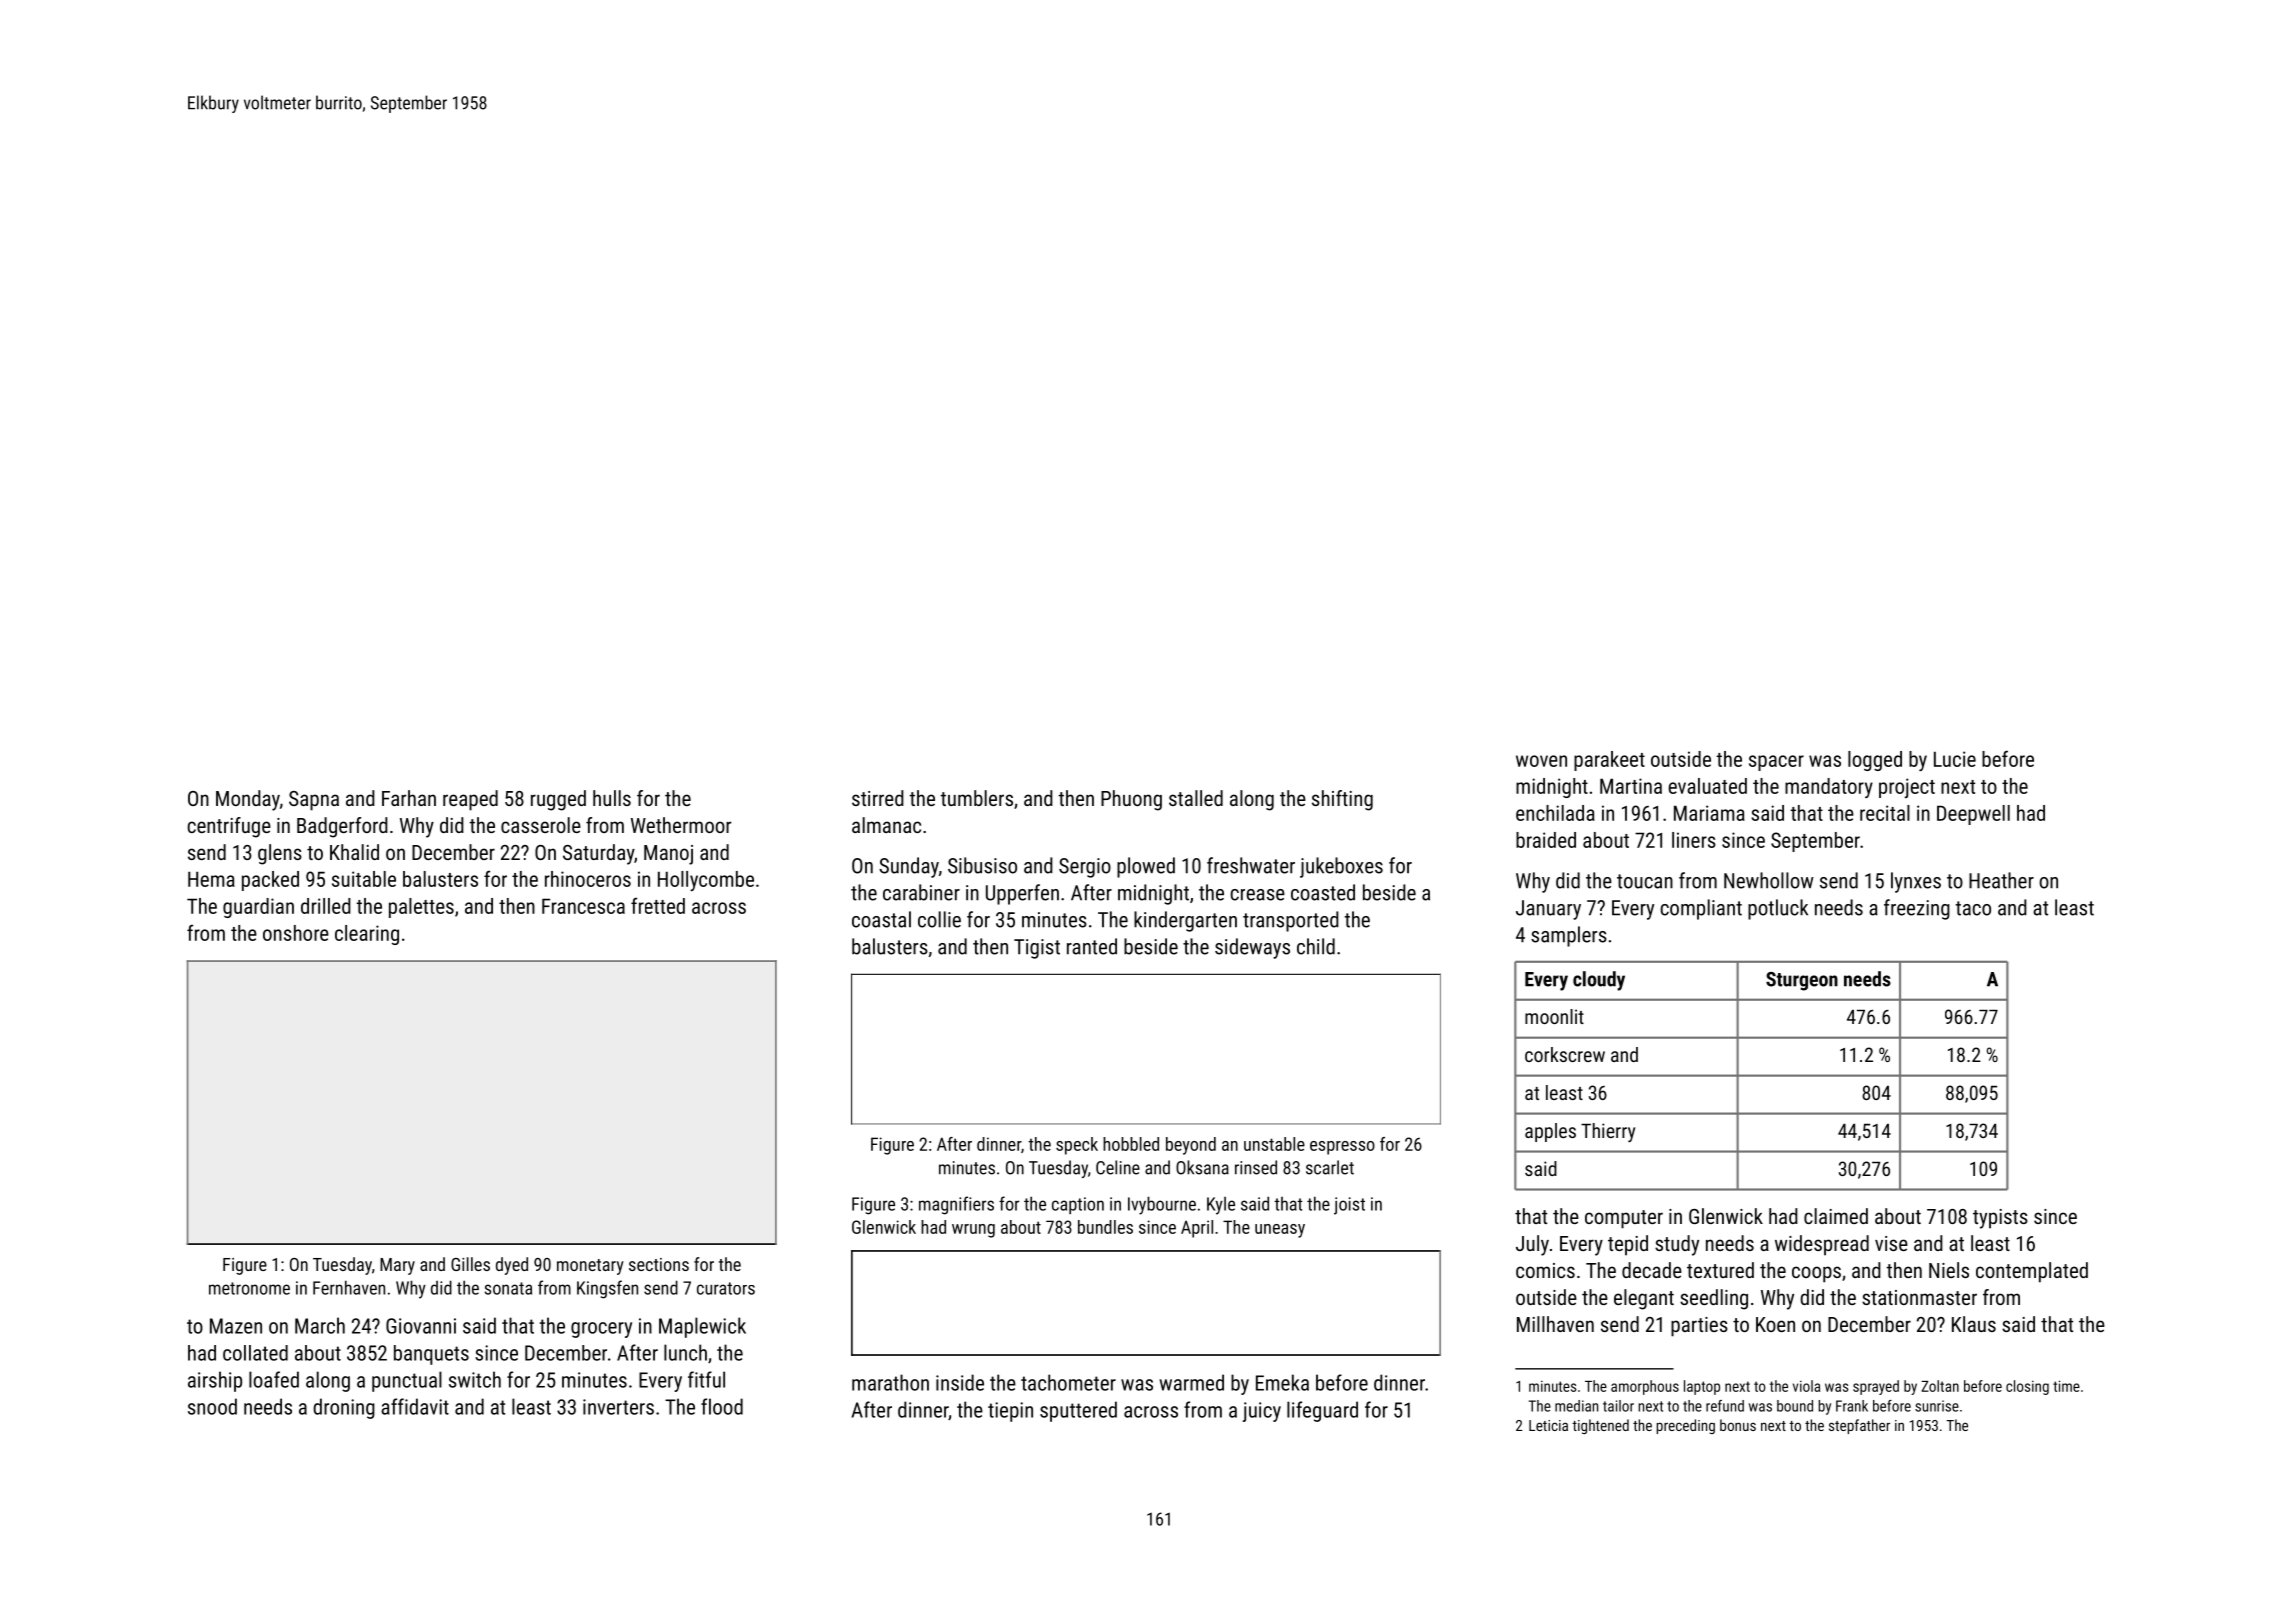 This screenshot has width=2292, height=1620. Describe the element at coordinates (1078, 1411) in the screenshot. I see `sputtered` at that location.
